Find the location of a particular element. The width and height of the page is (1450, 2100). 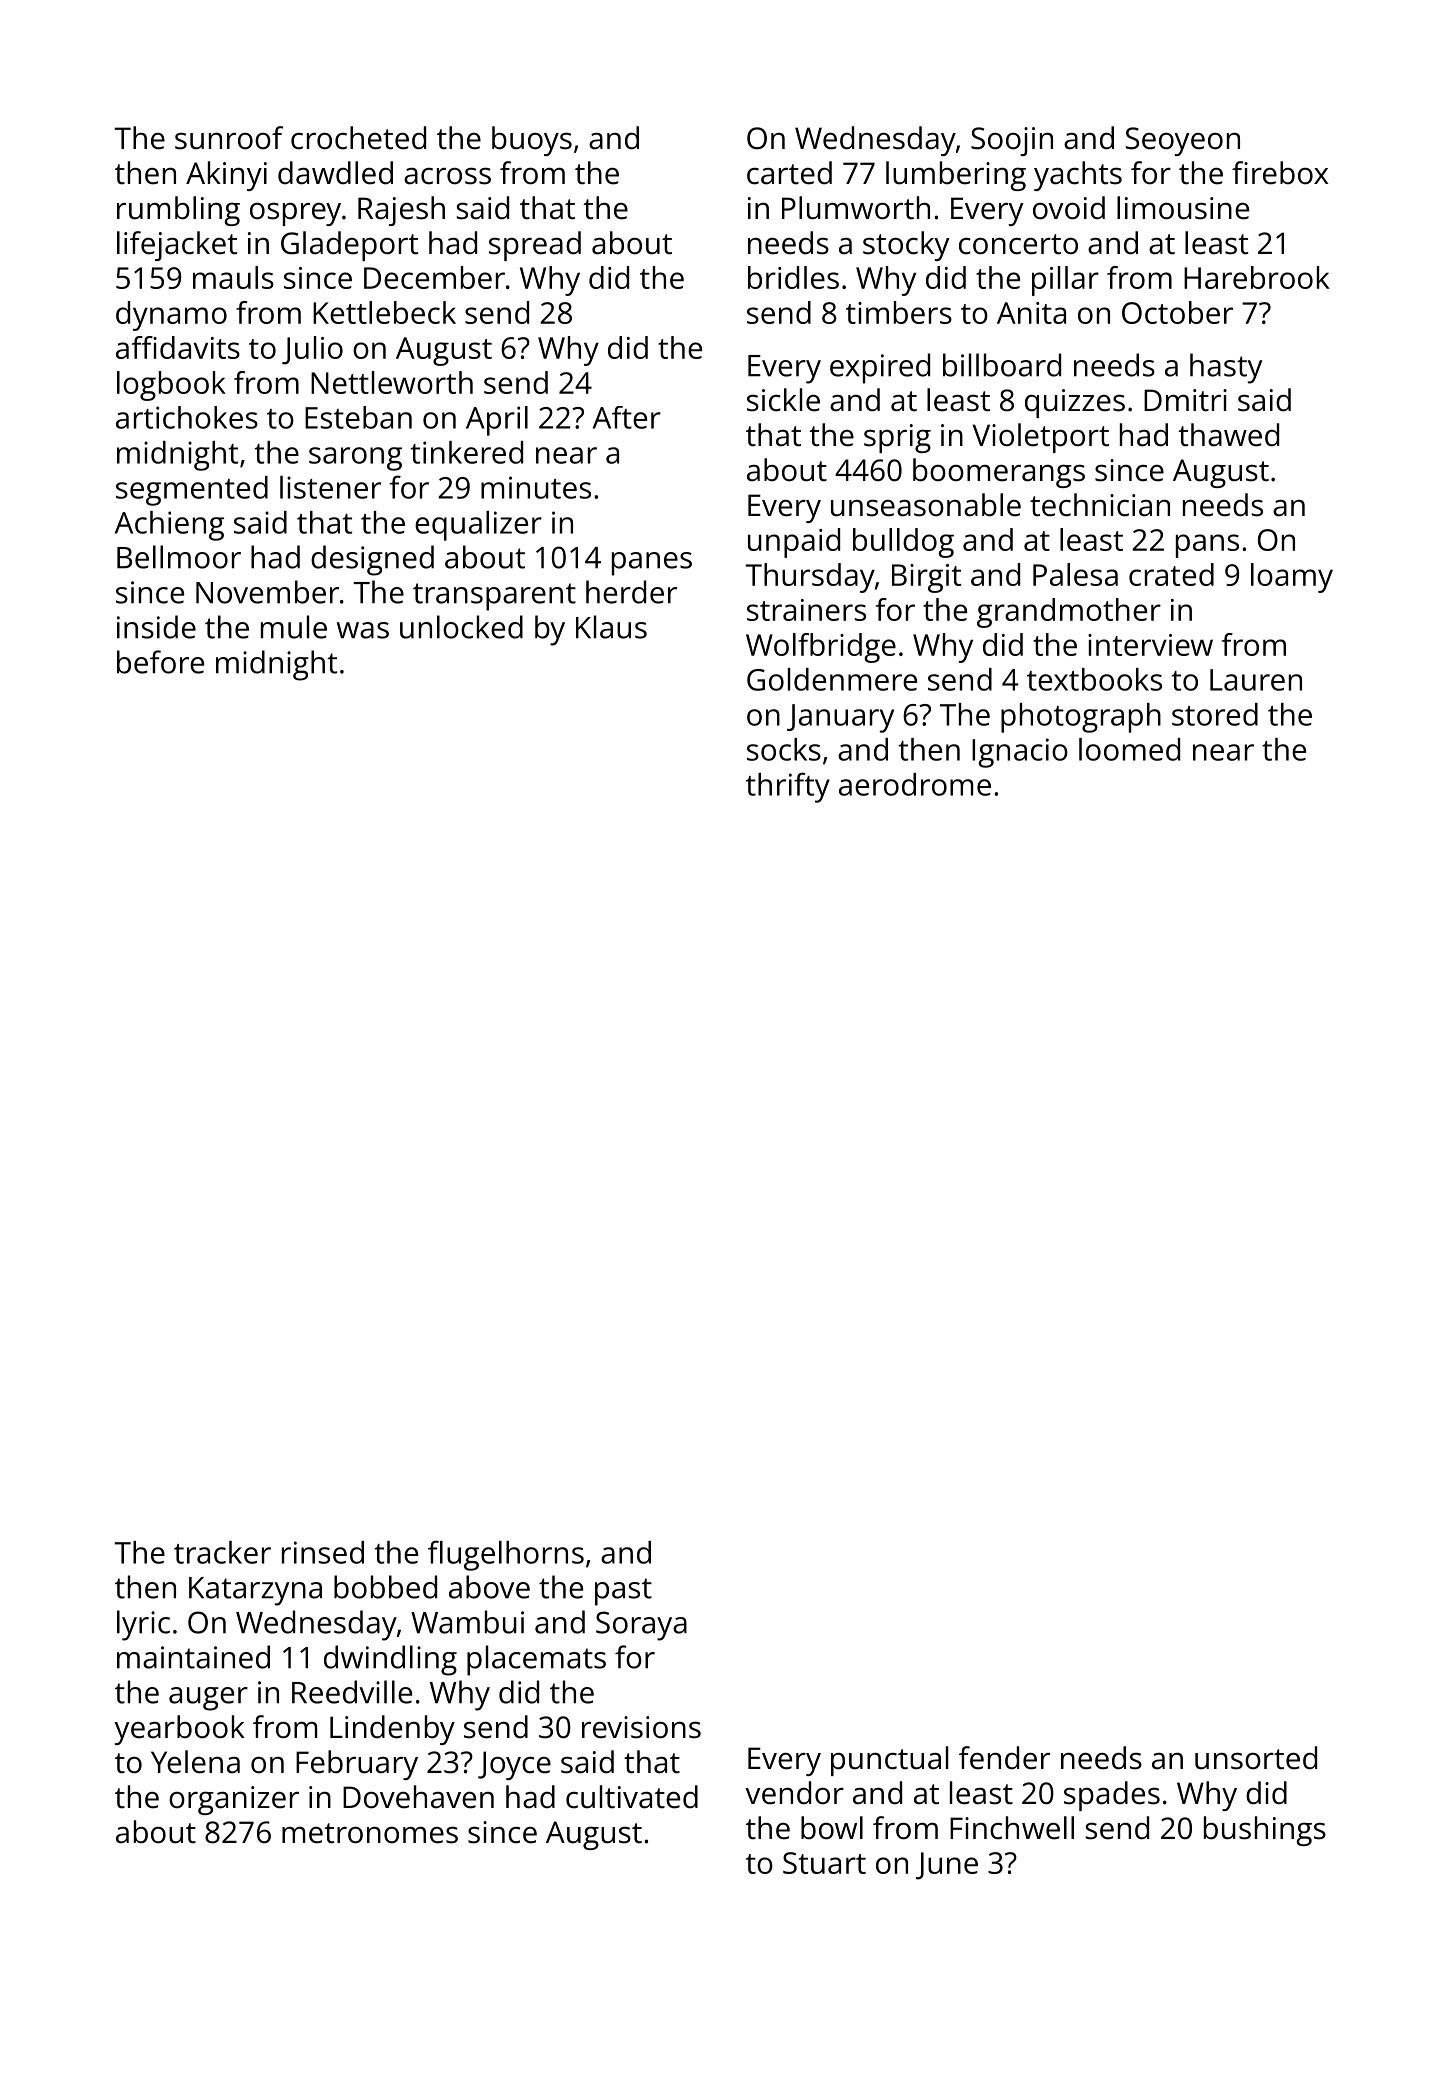

buoys is located at coordinates (532, 141).
